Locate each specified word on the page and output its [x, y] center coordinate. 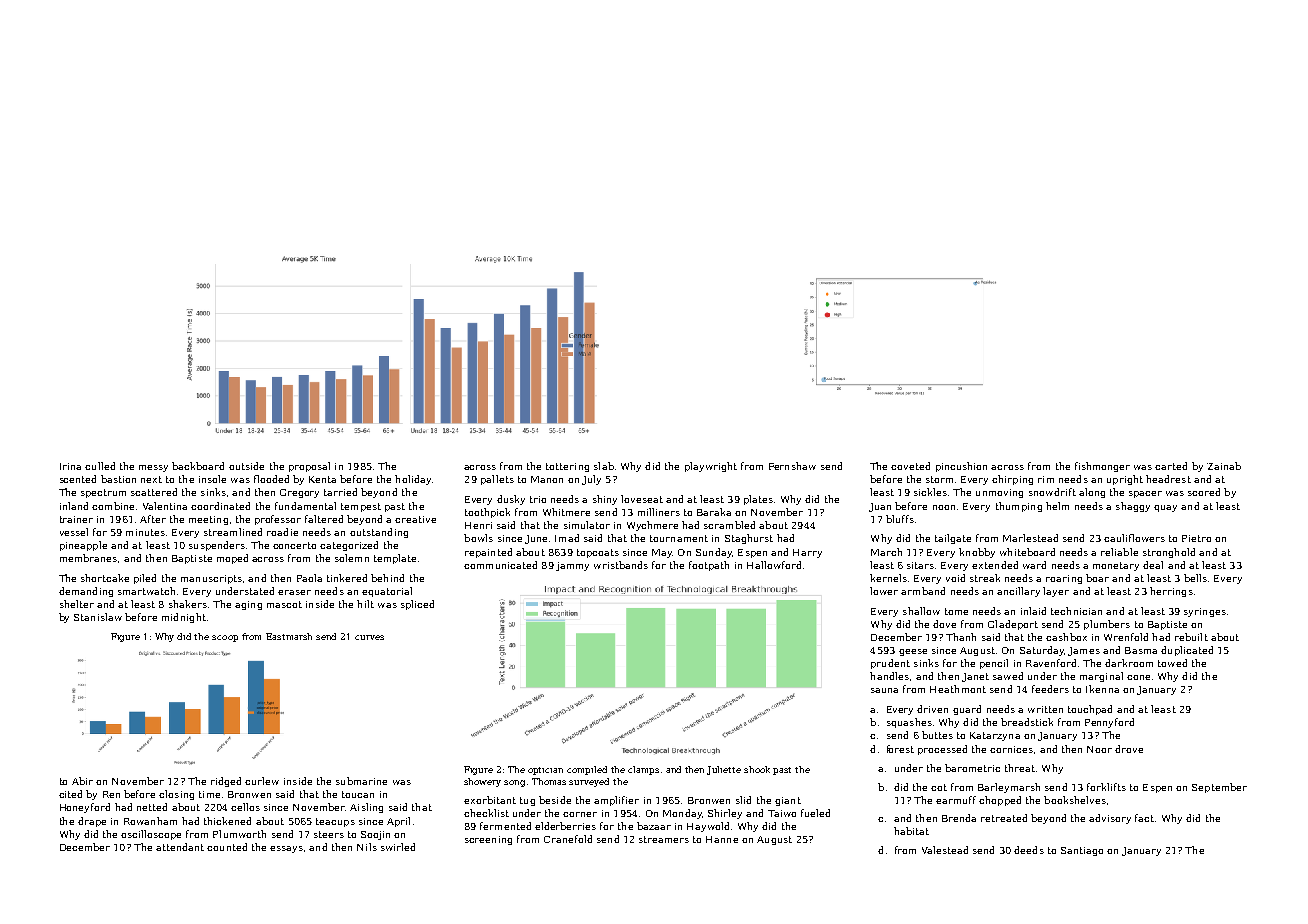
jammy [572, 566]
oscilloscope [151, 835]
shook [757, 769]
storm [939, 479]
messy [153, 468]
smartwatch [146, 591]
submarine [361, 781]
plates [758, 500]
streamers [664, 839]
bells [1195, 578]
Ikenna [1102, 689]
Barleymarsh [1009, 788]
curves [369, 637]
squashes [909, 723]
